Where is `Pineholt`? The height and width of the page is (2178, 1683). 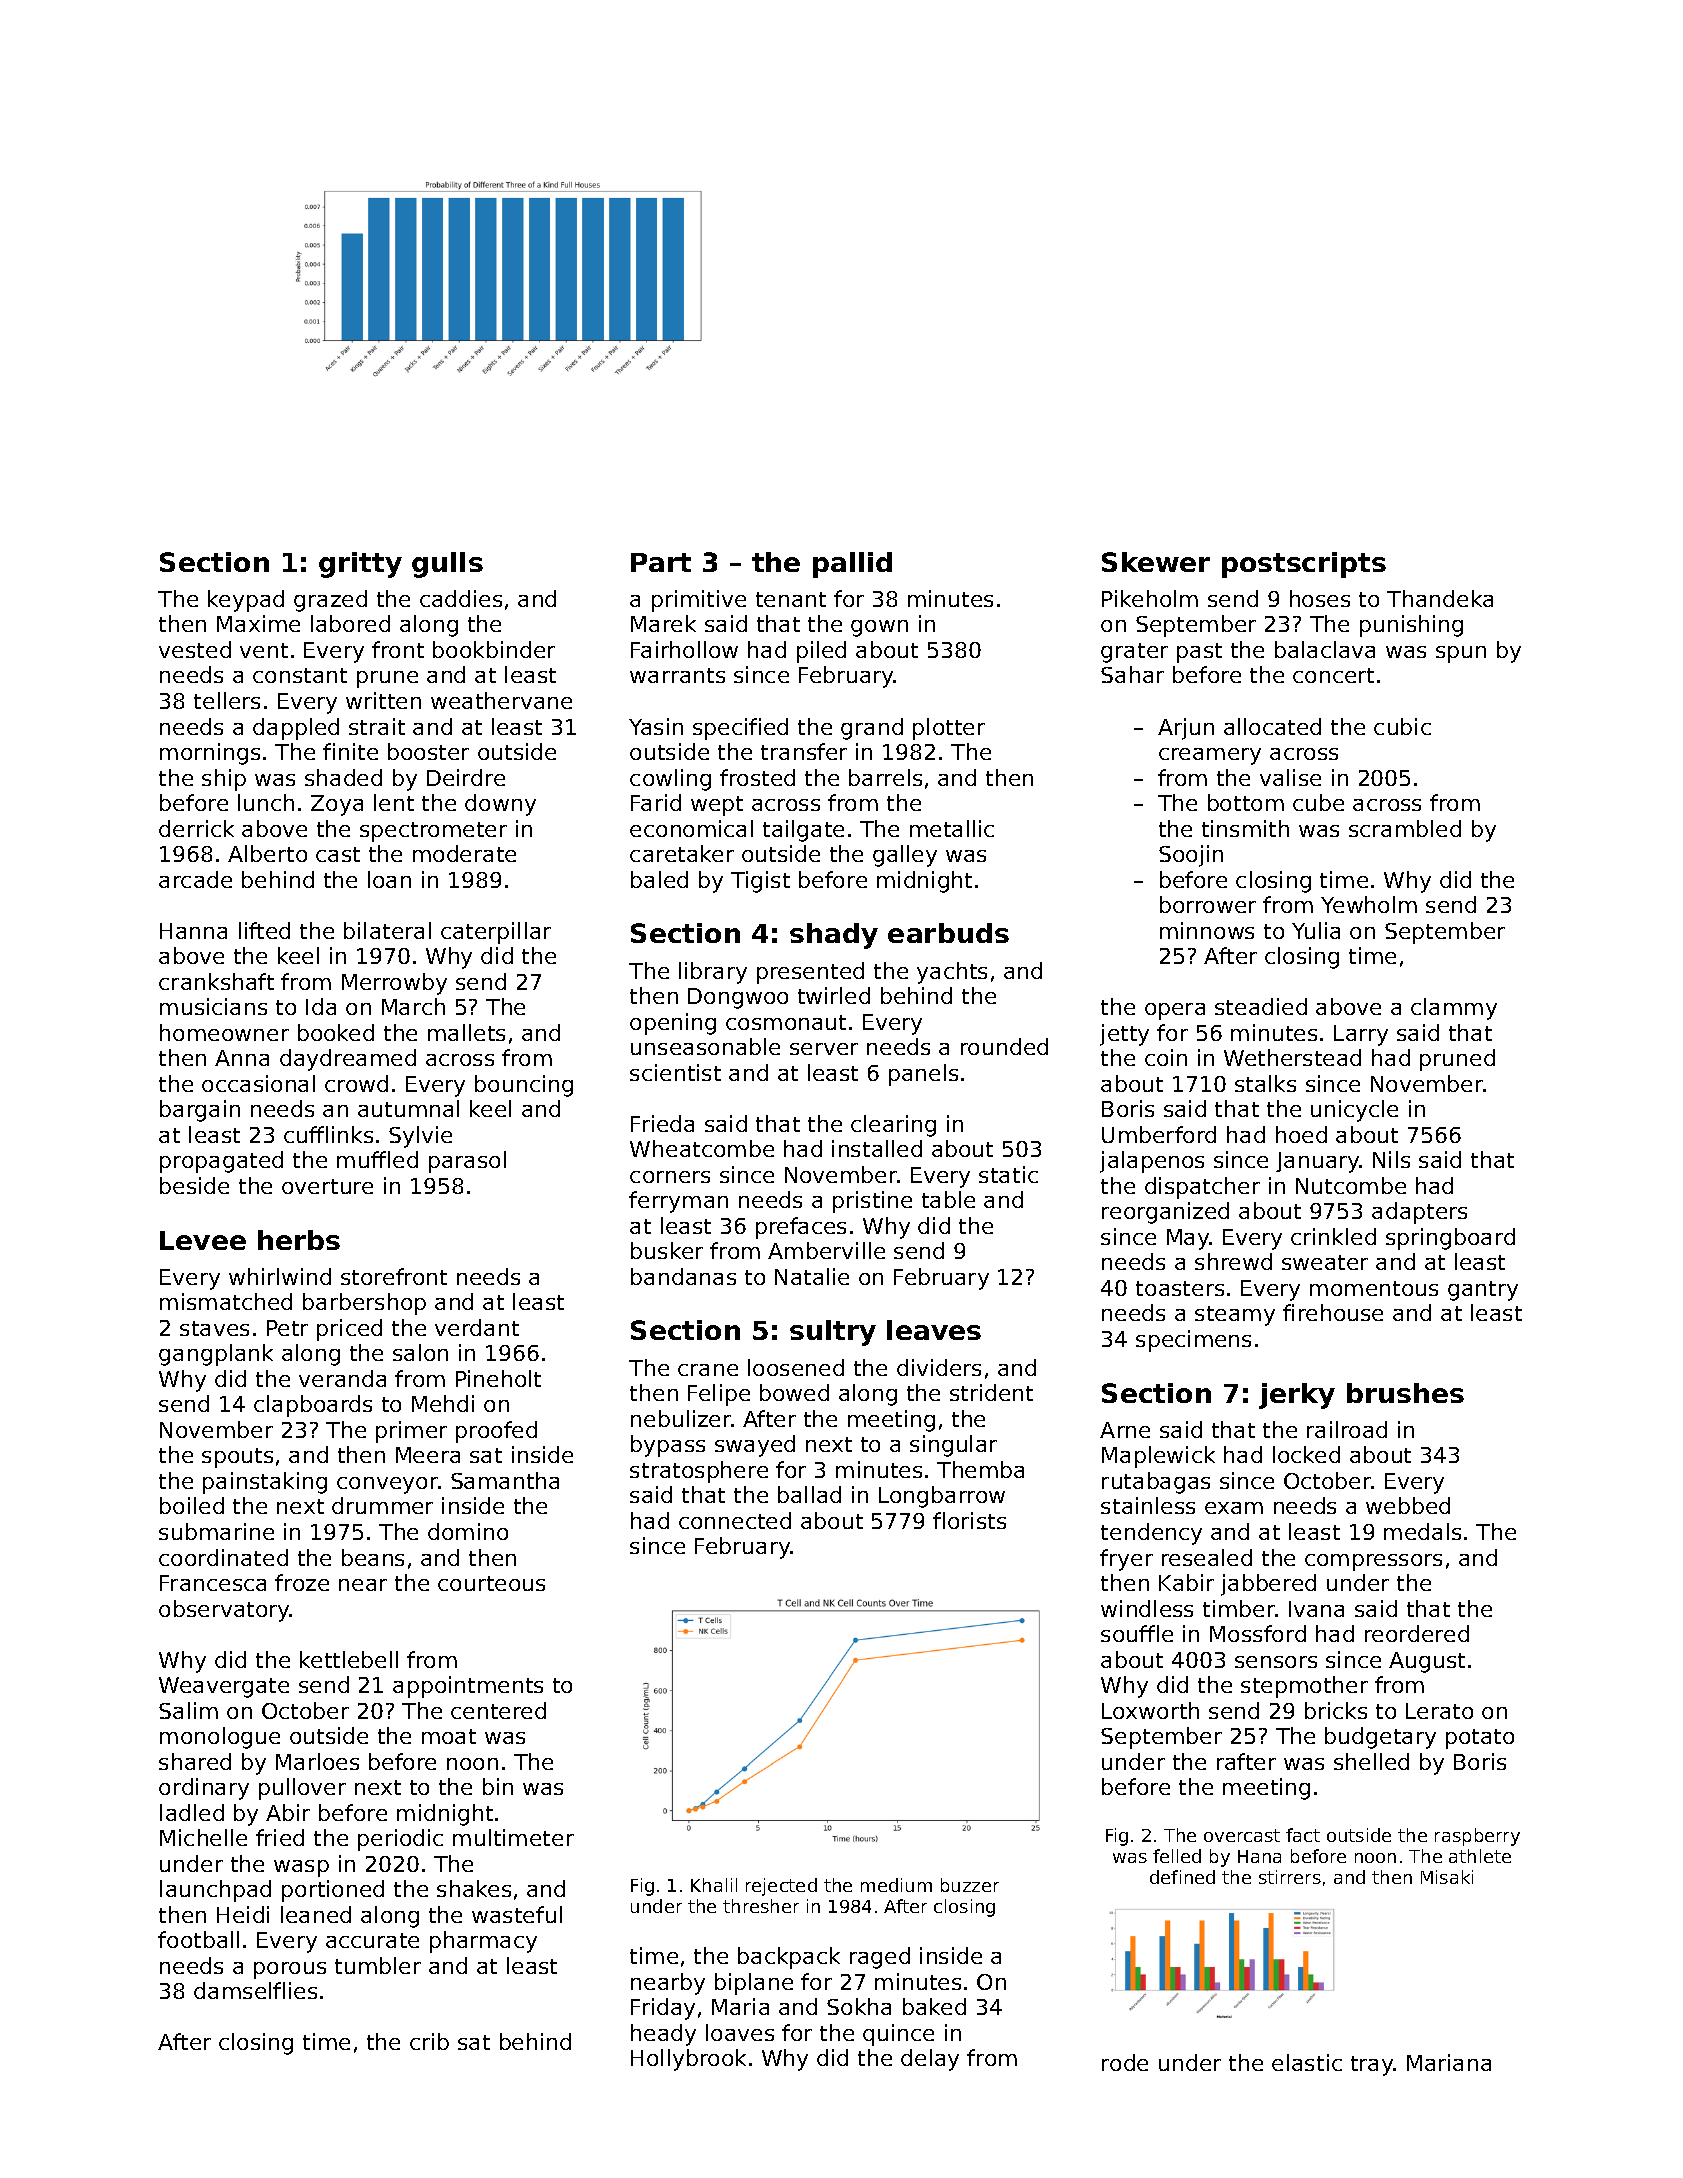
Pineholt is located at coordinates (498, 1378).
